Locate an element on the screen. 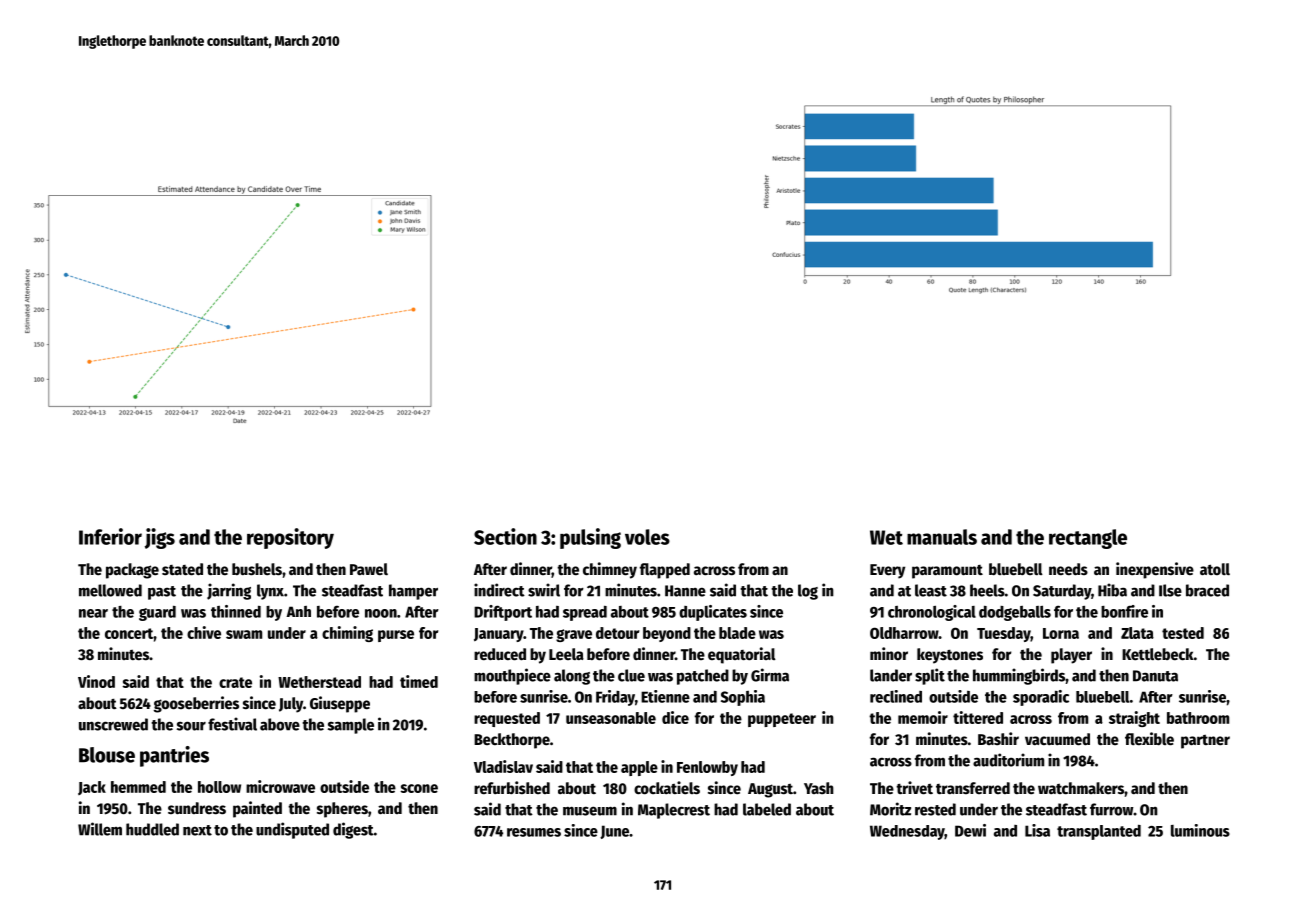 This screenshot has width=1308, height=924. huddled is located at coordinates (152, 829).
